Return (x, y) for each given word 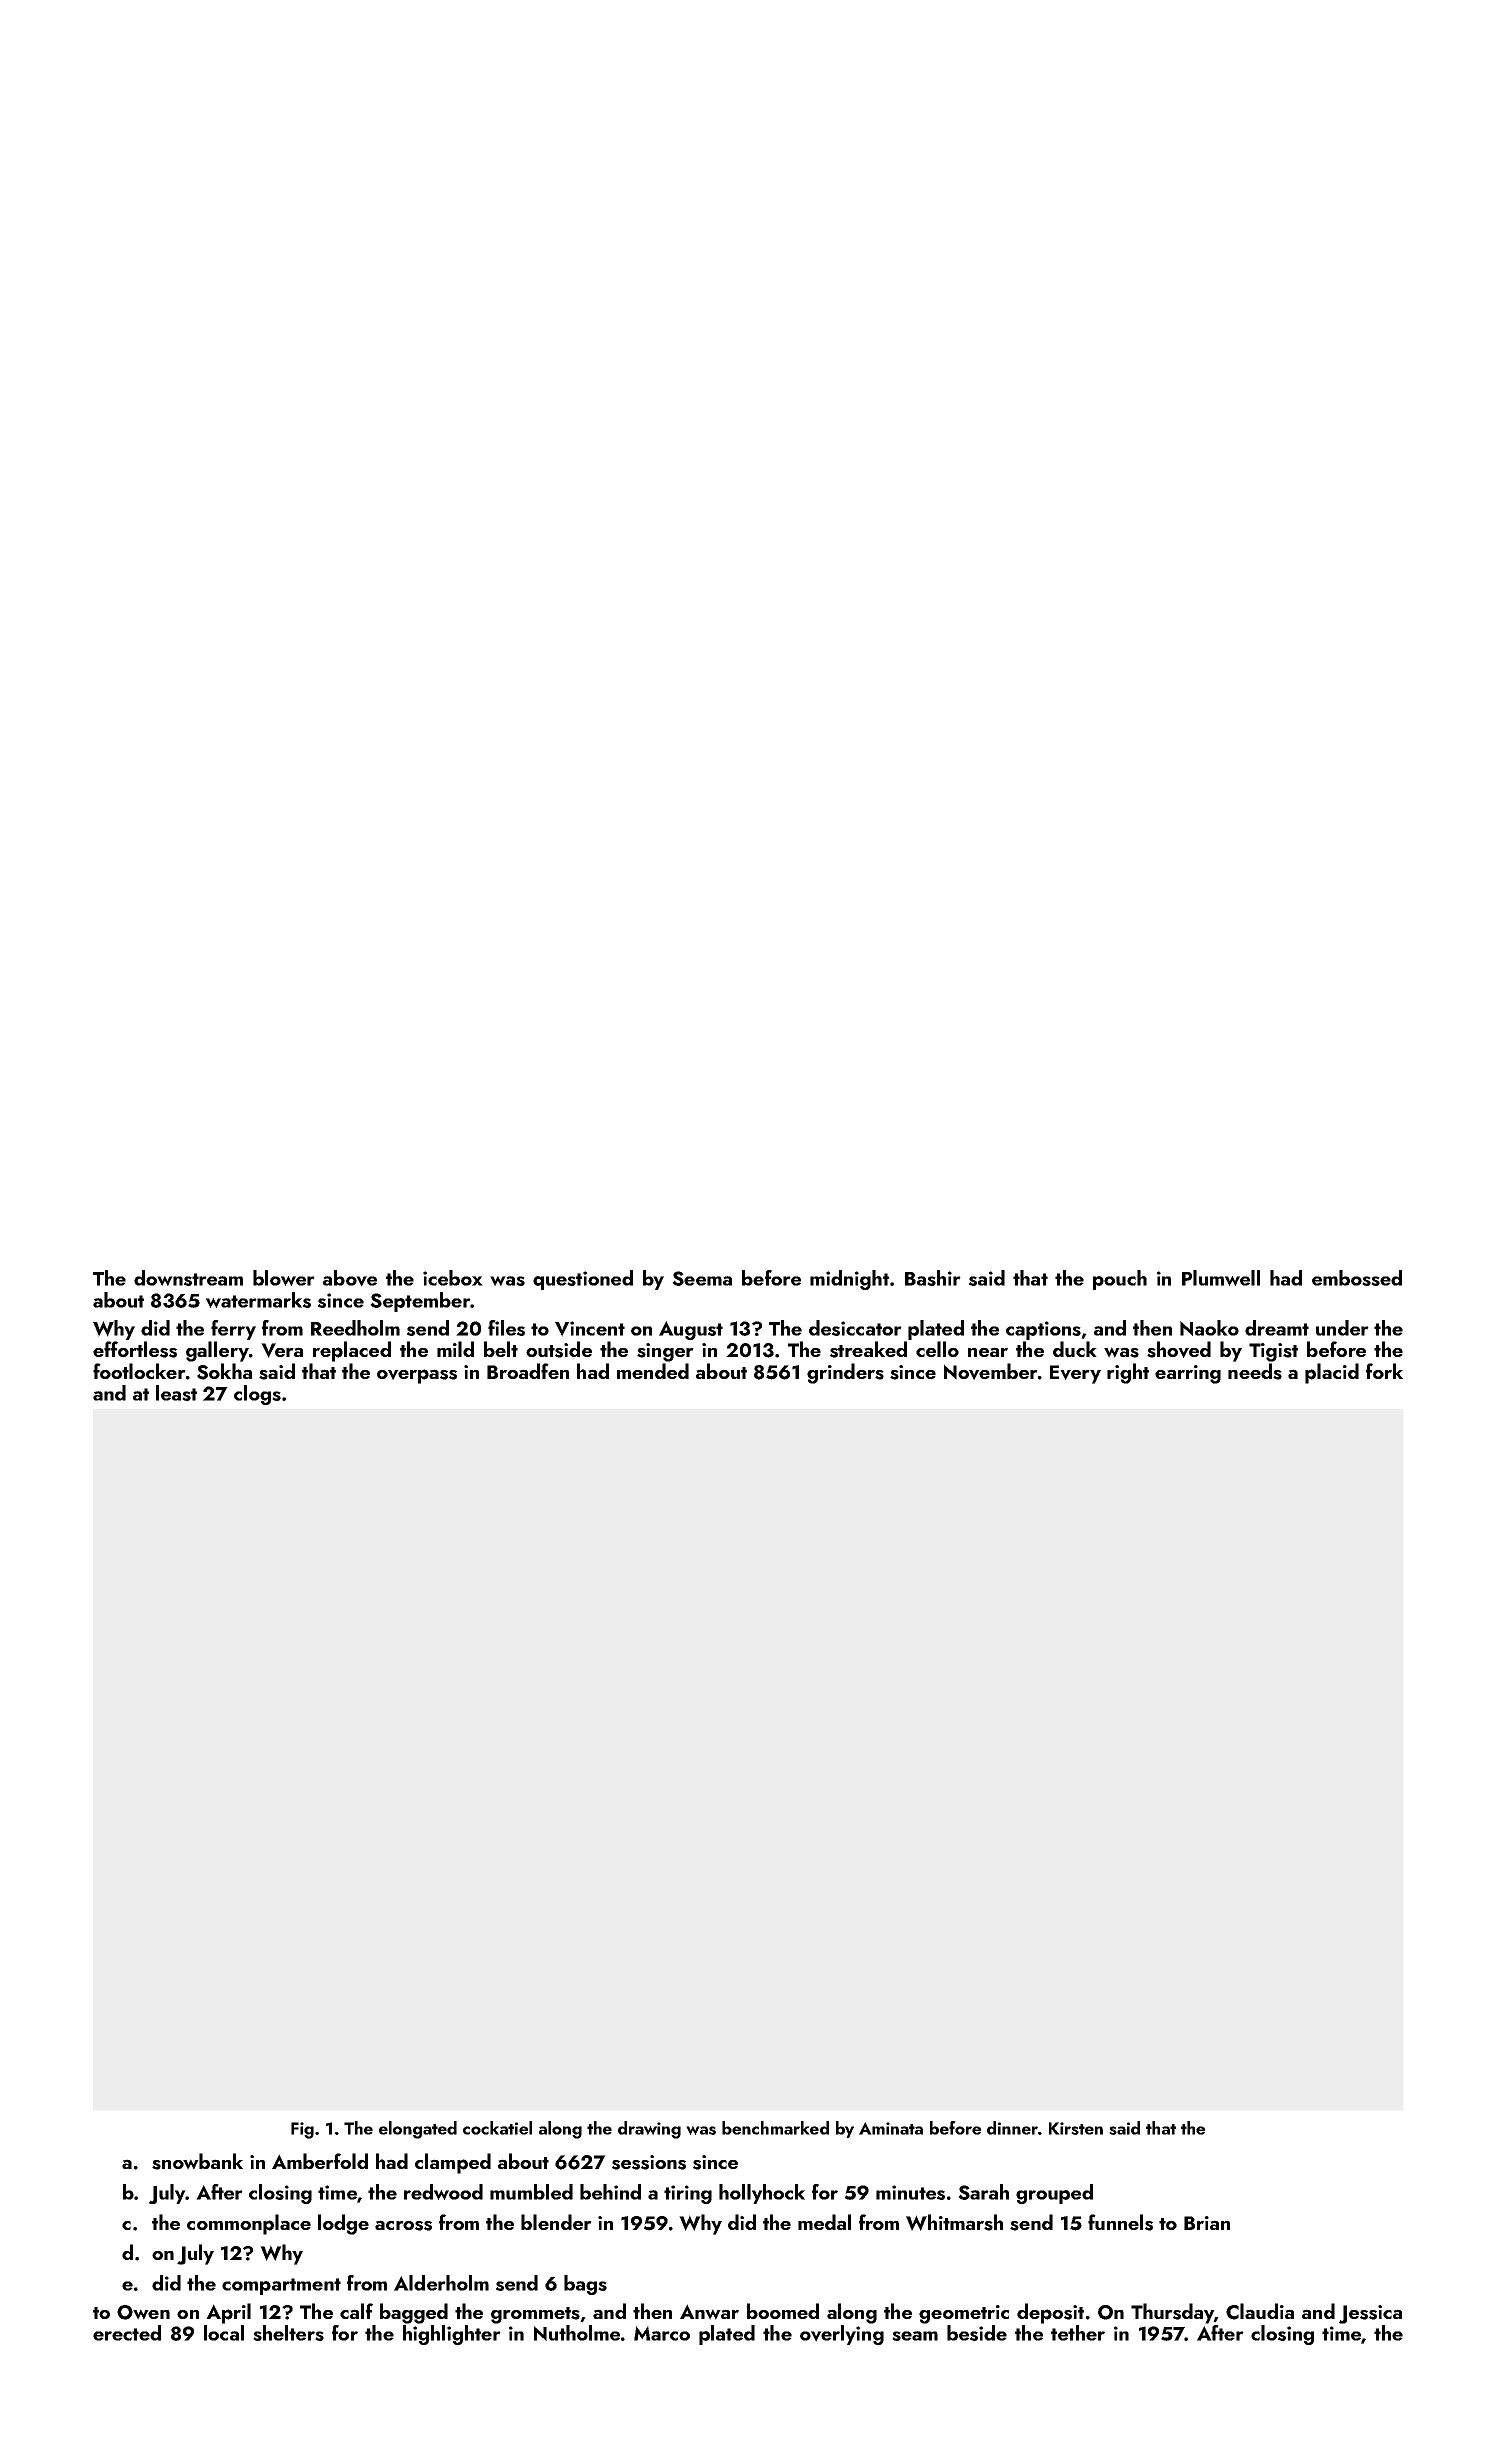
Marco (662, 2333)
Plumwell (1221, 1278)
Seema (702, 1278)
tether (1078, 2333)
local (224, 2333)
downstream (188, 1278)
